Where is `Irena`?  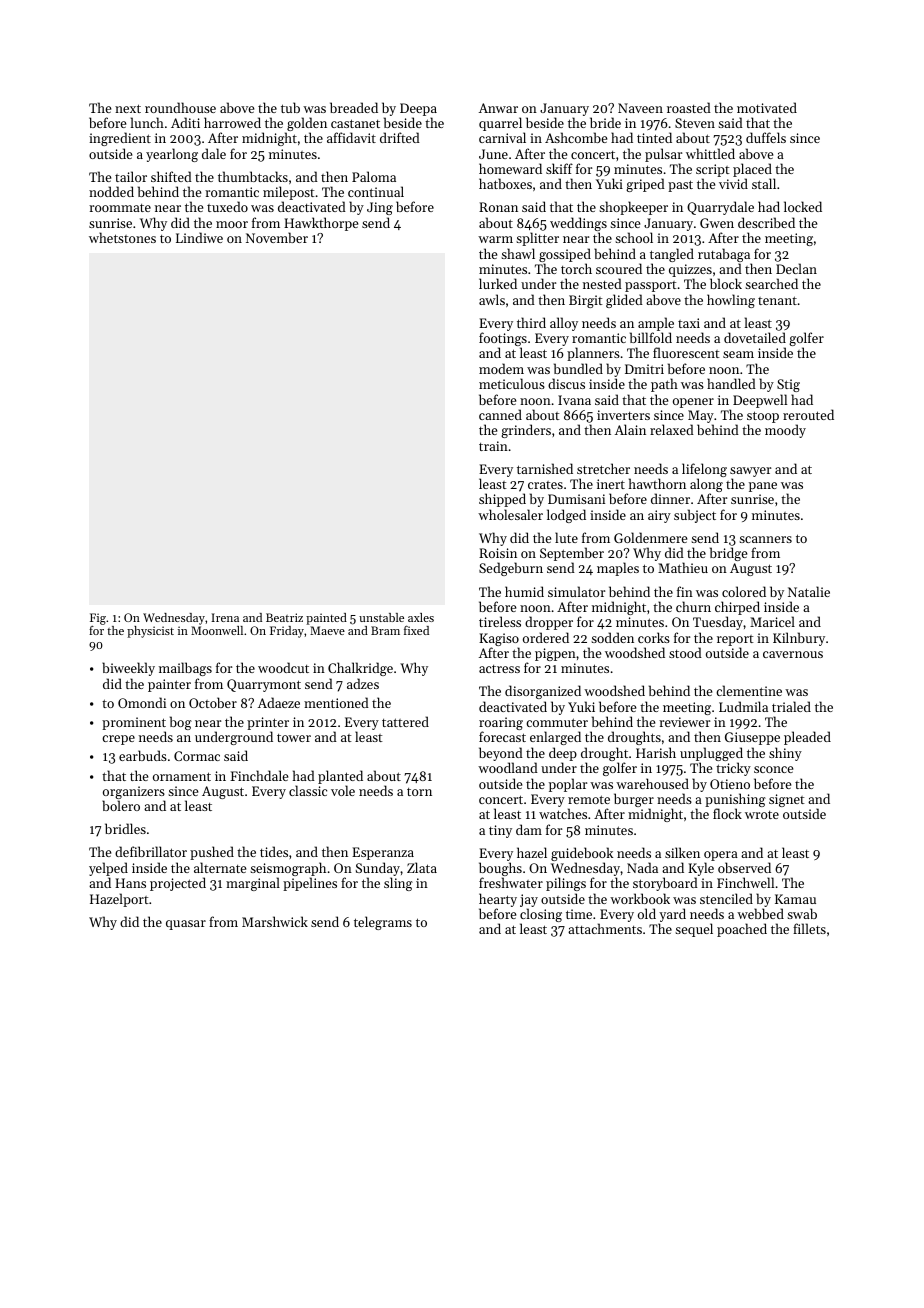
Irena is located at coordinates (225, 617).
